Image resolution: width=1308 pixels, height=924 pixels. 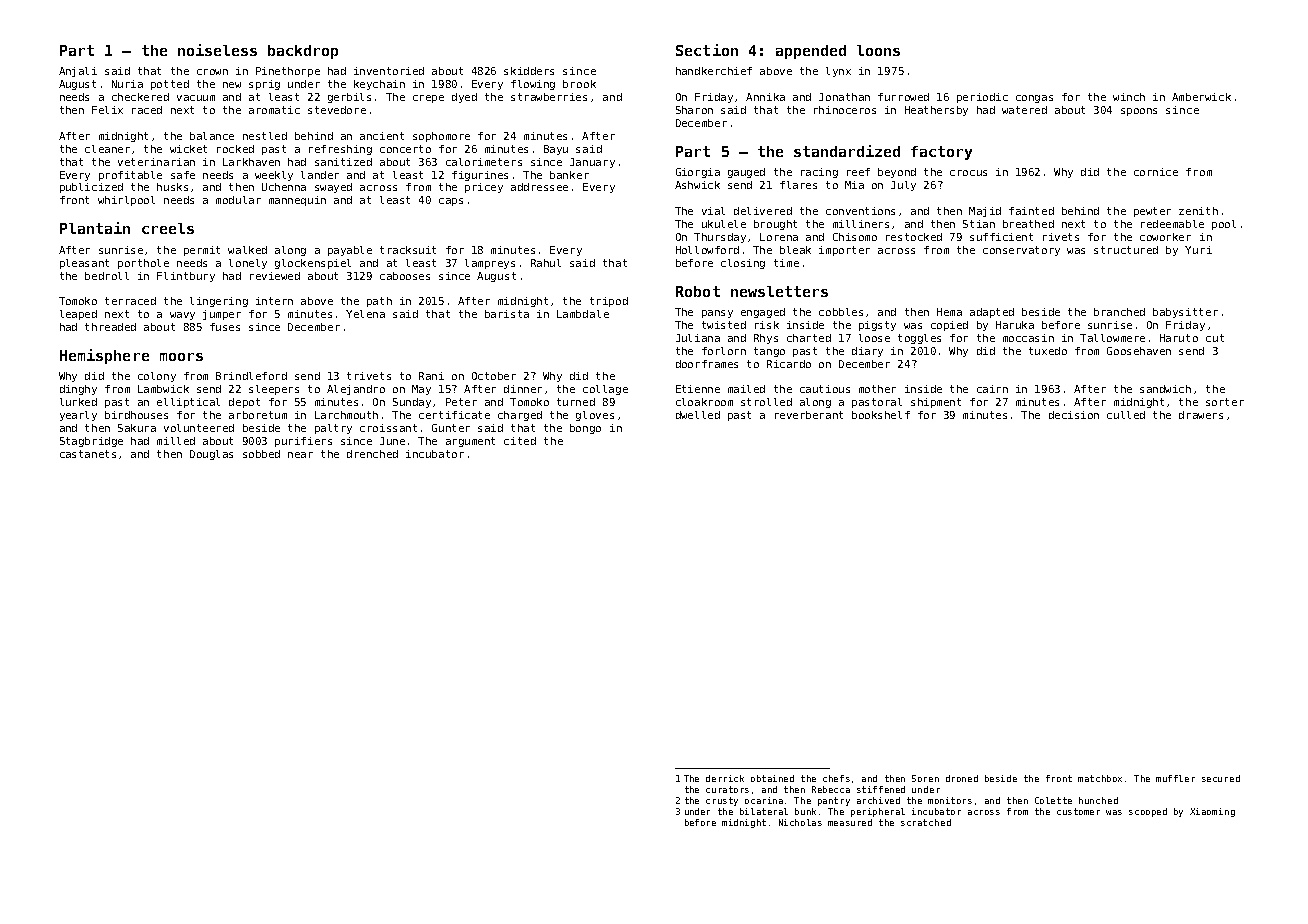 I want to click on breathed, so click(x=1028, y=224).
